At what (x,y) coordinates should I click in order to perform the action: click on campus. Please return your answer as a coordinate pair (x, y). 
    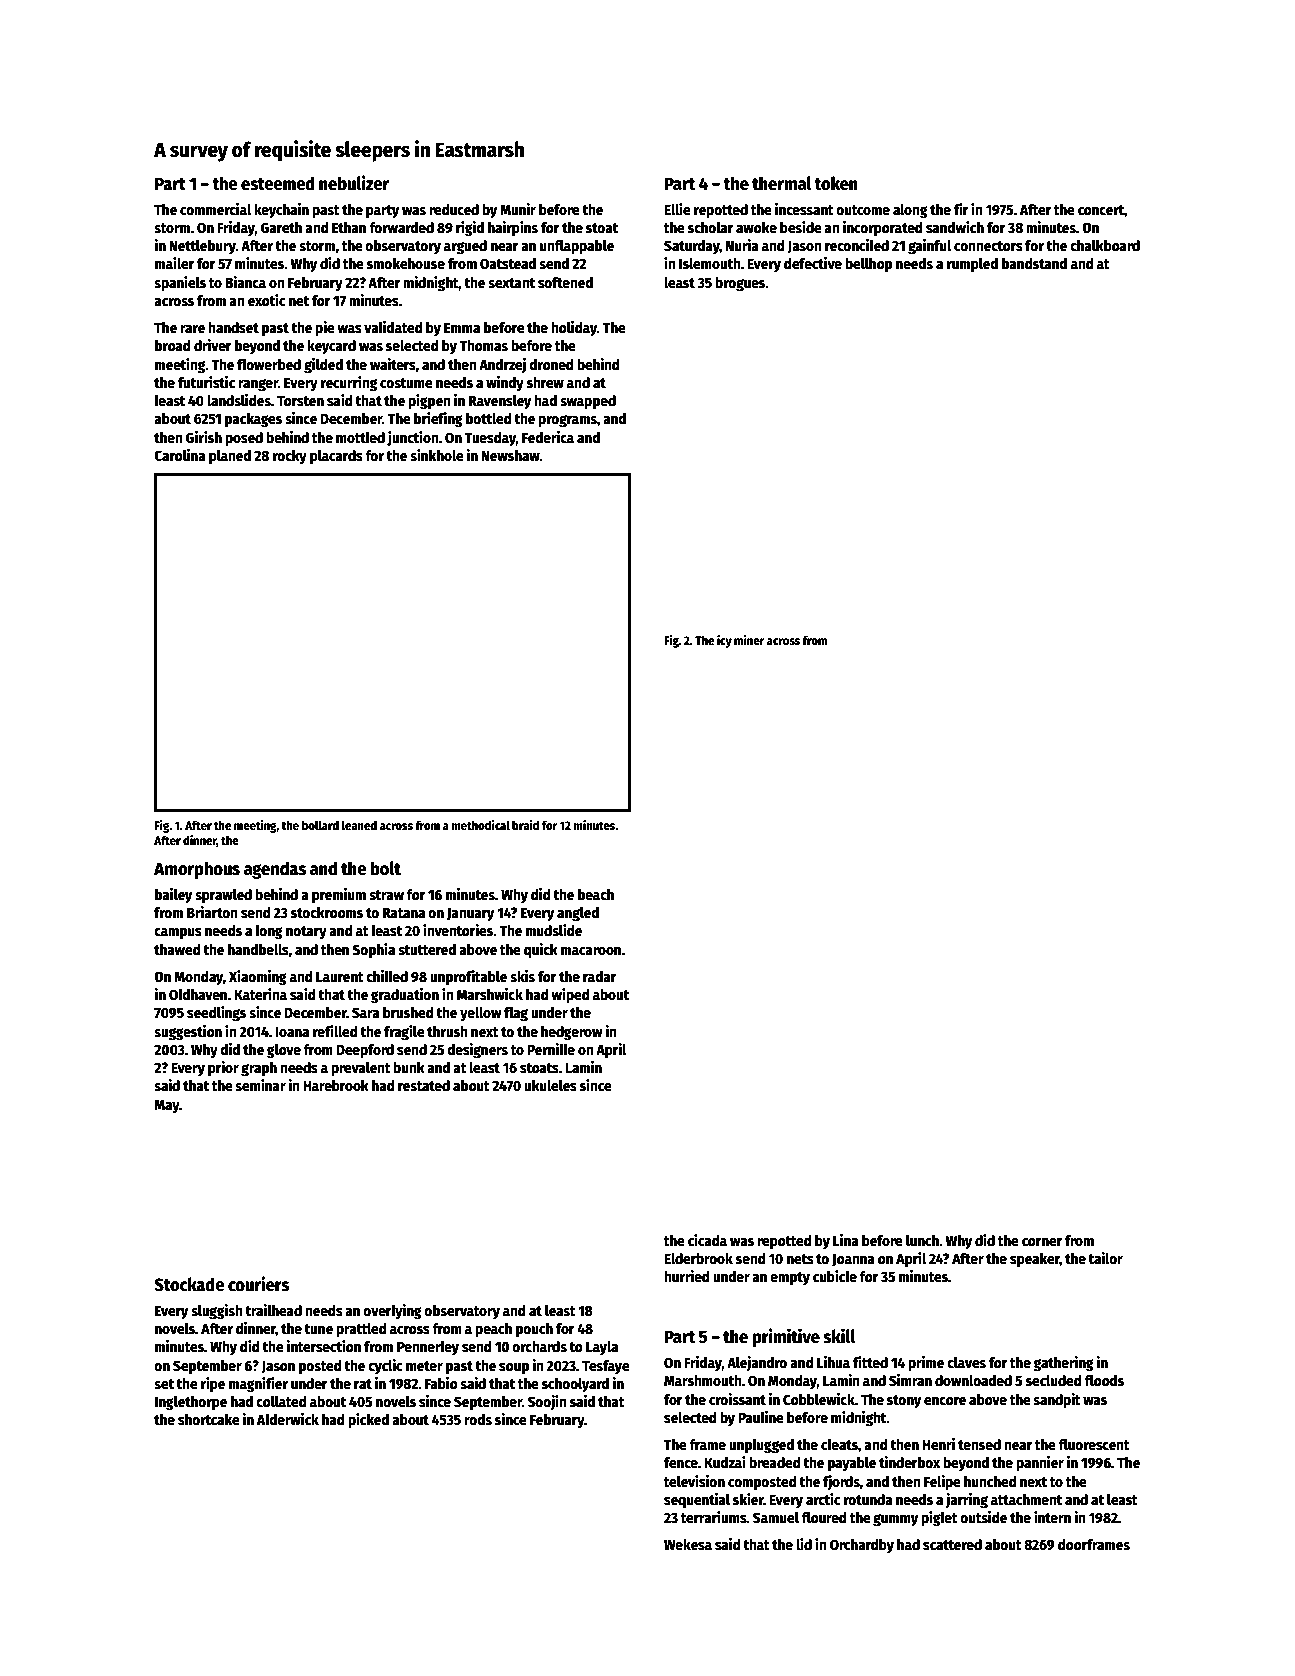
    Looking at the image, I should click on (178, 933).
